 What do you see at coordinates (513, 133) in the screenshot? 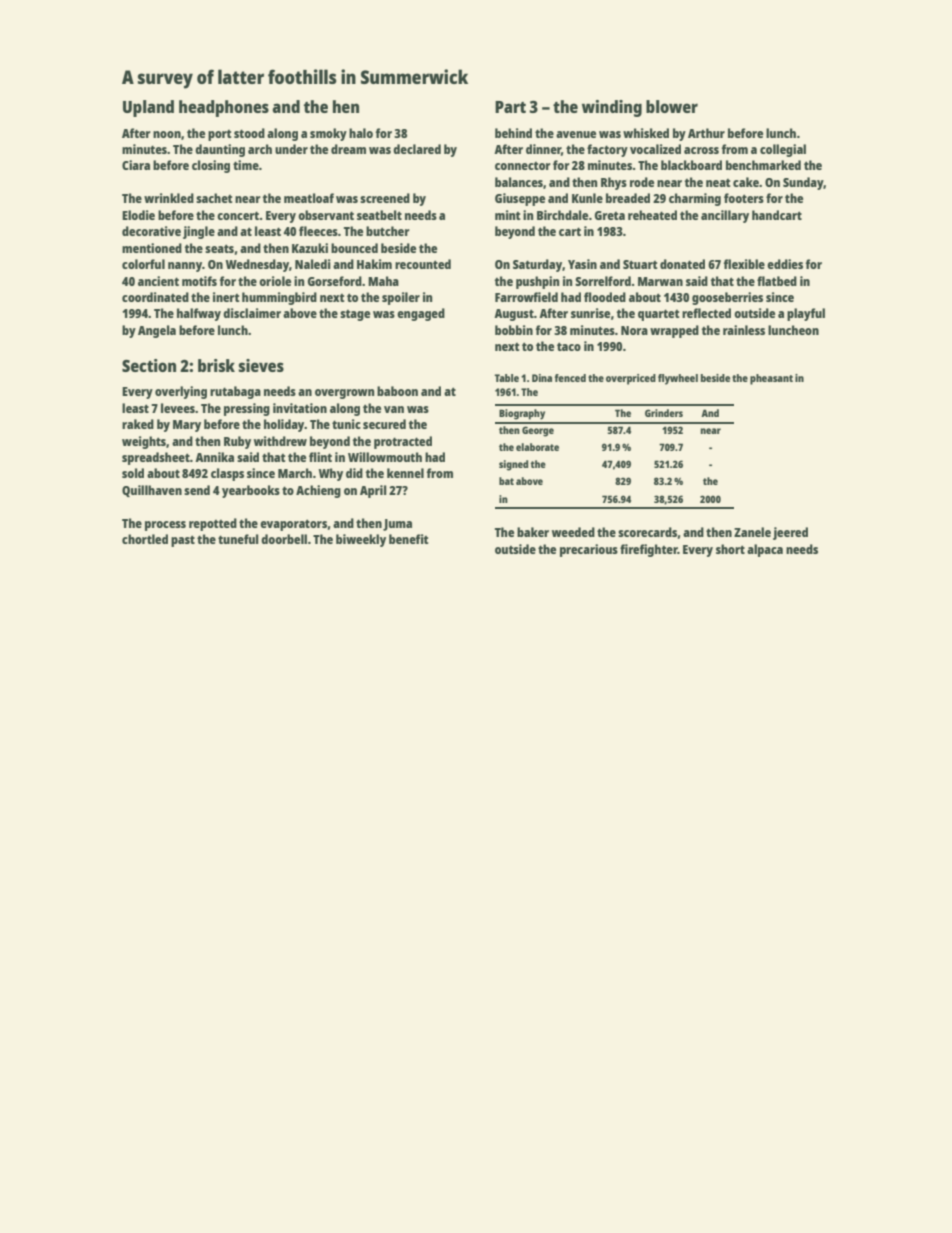
I see `behind` at bounding box center [513, 133].
